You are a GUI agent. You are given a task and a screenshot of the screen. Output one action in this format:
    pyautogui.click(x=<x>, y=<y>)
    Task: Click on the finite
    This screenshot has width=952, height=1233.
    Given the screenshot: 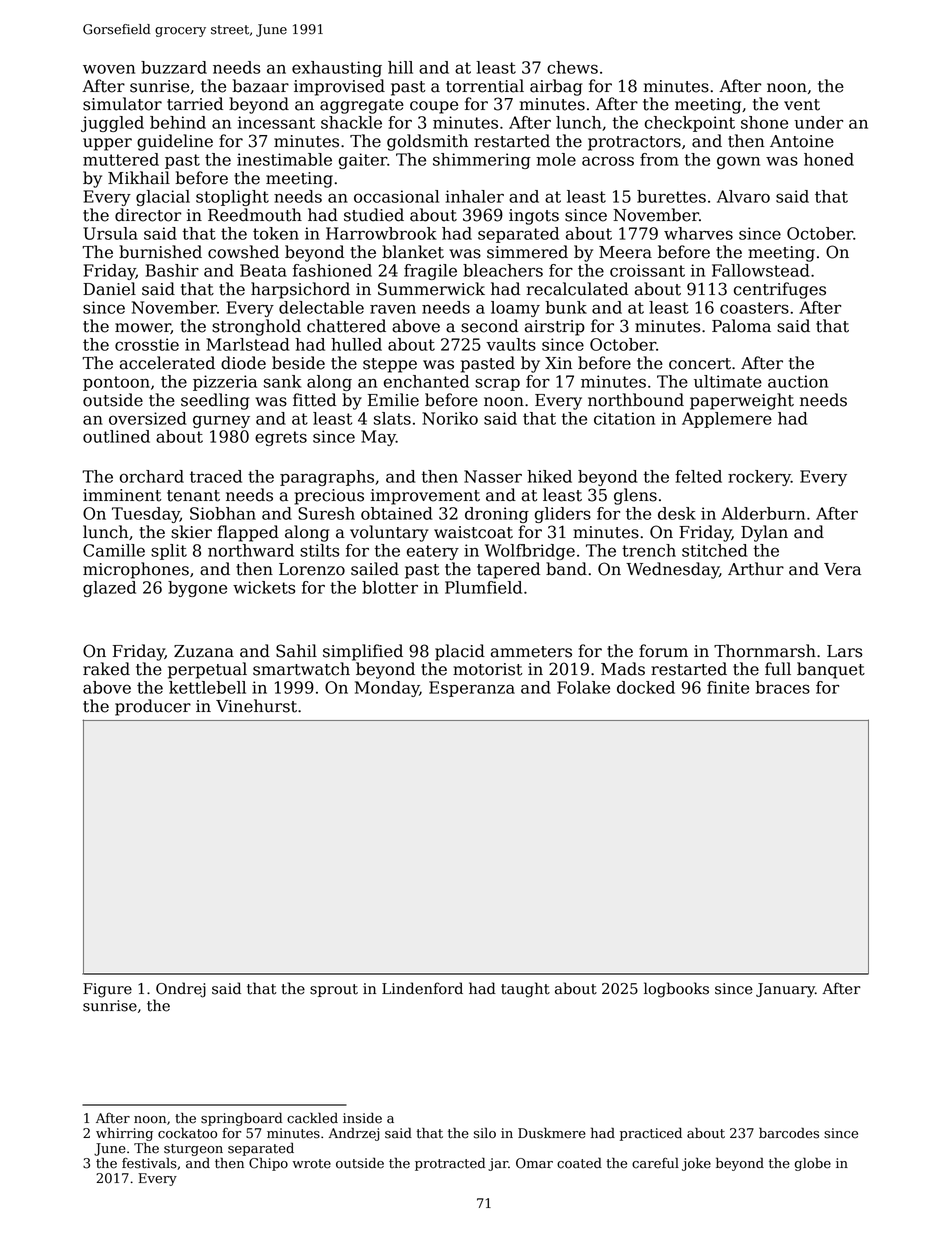 What is the action you would take?
    pyautogui.click(x=728, y=687)
